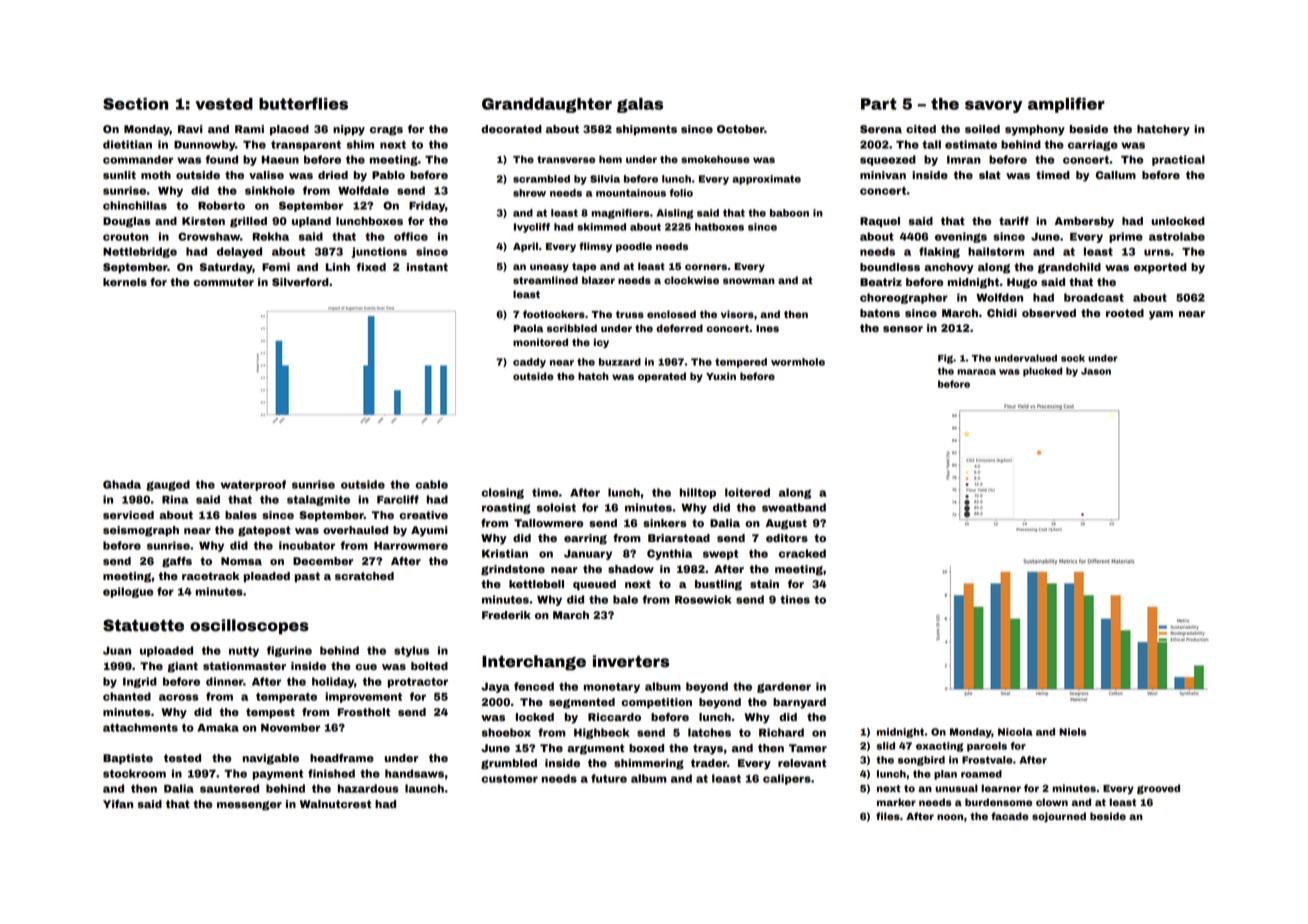 The width and height of the document is (1308, 924). I want to click on truss, so click(630, 314).
